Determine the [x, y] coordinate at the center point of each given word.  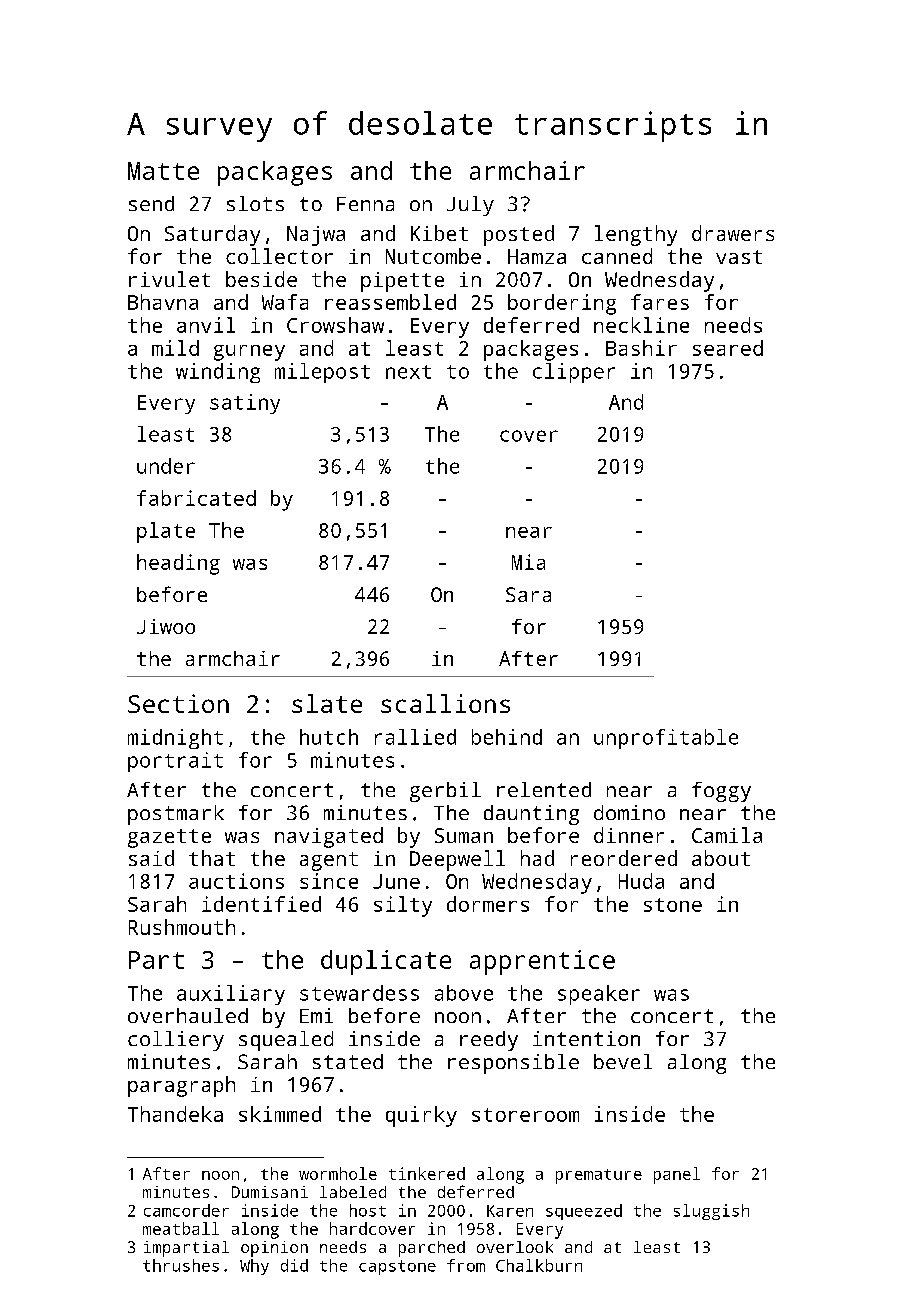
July [470, 206]
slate [327, 703]
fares [660, 302]
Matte [163, 171]
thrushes [181, 1265]
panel [677, 1175]
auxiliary [231, 995]
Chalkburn [539, 1265]
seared [728, 348]
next [408, 372]
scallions [445, 703]
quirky [421, 1116]
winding [218, 373]
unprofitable [666, 739]
